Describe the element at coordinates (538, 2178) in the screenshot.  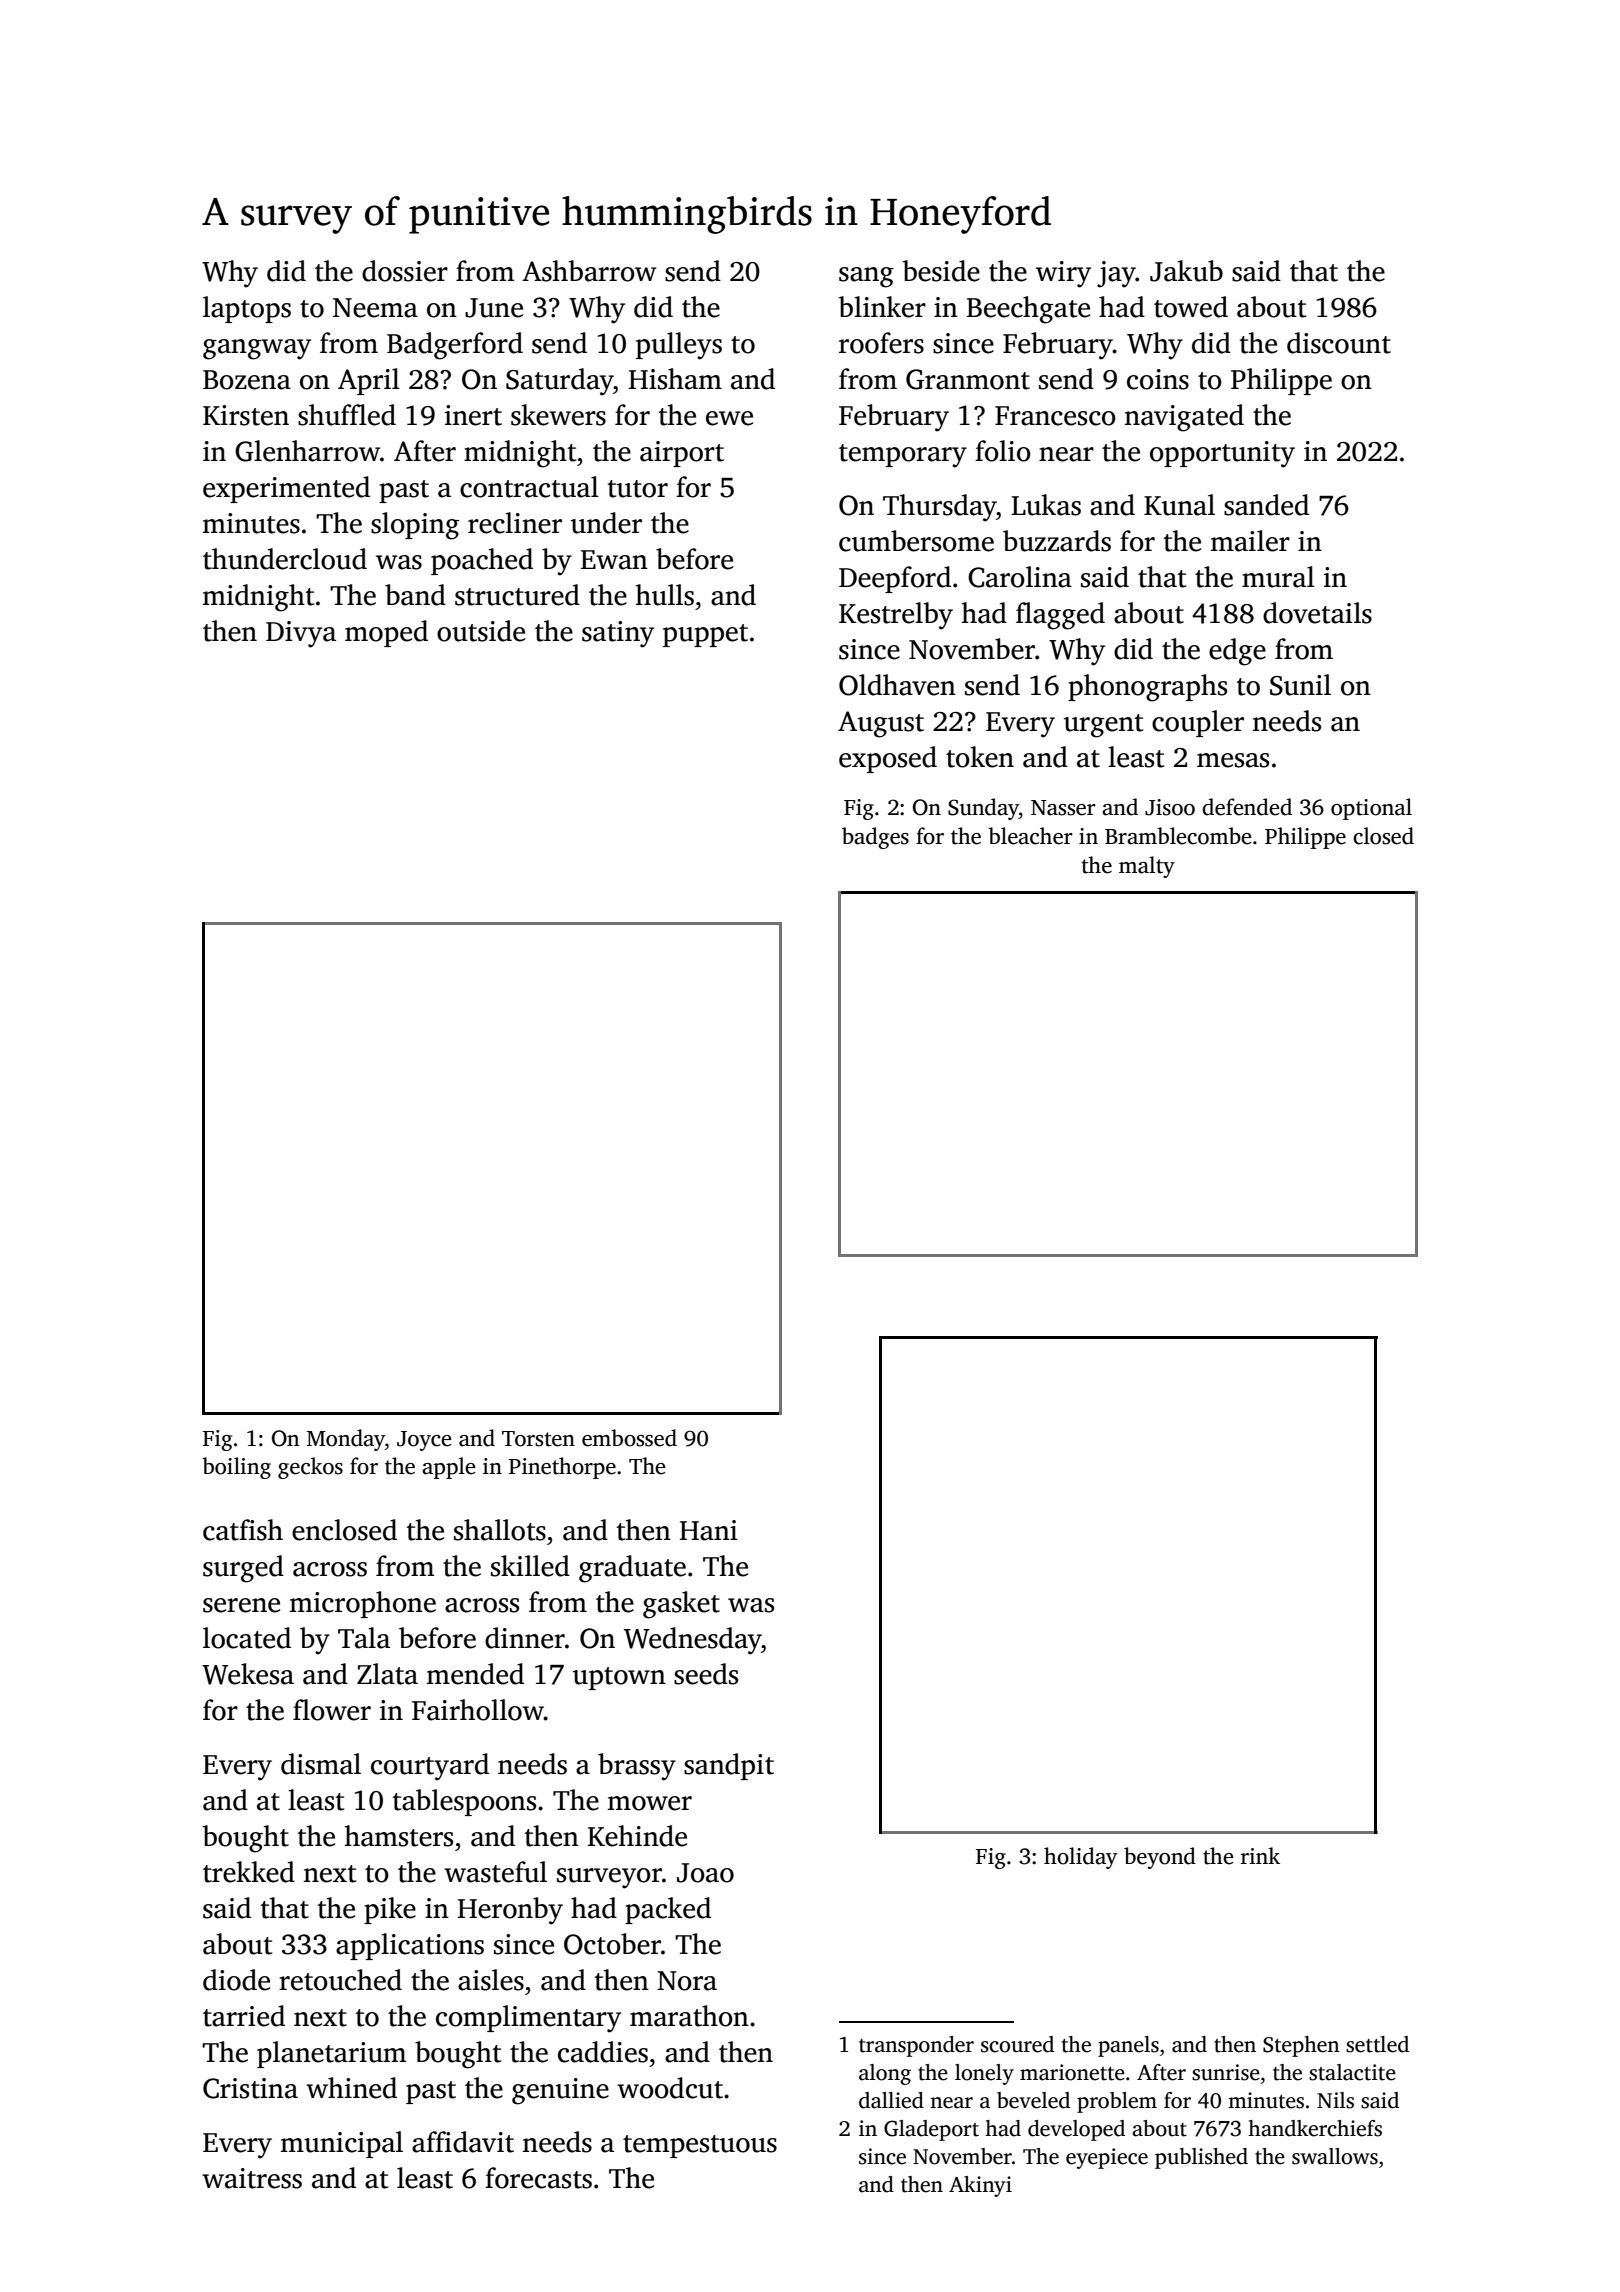
I see `forecasts` at that location.
